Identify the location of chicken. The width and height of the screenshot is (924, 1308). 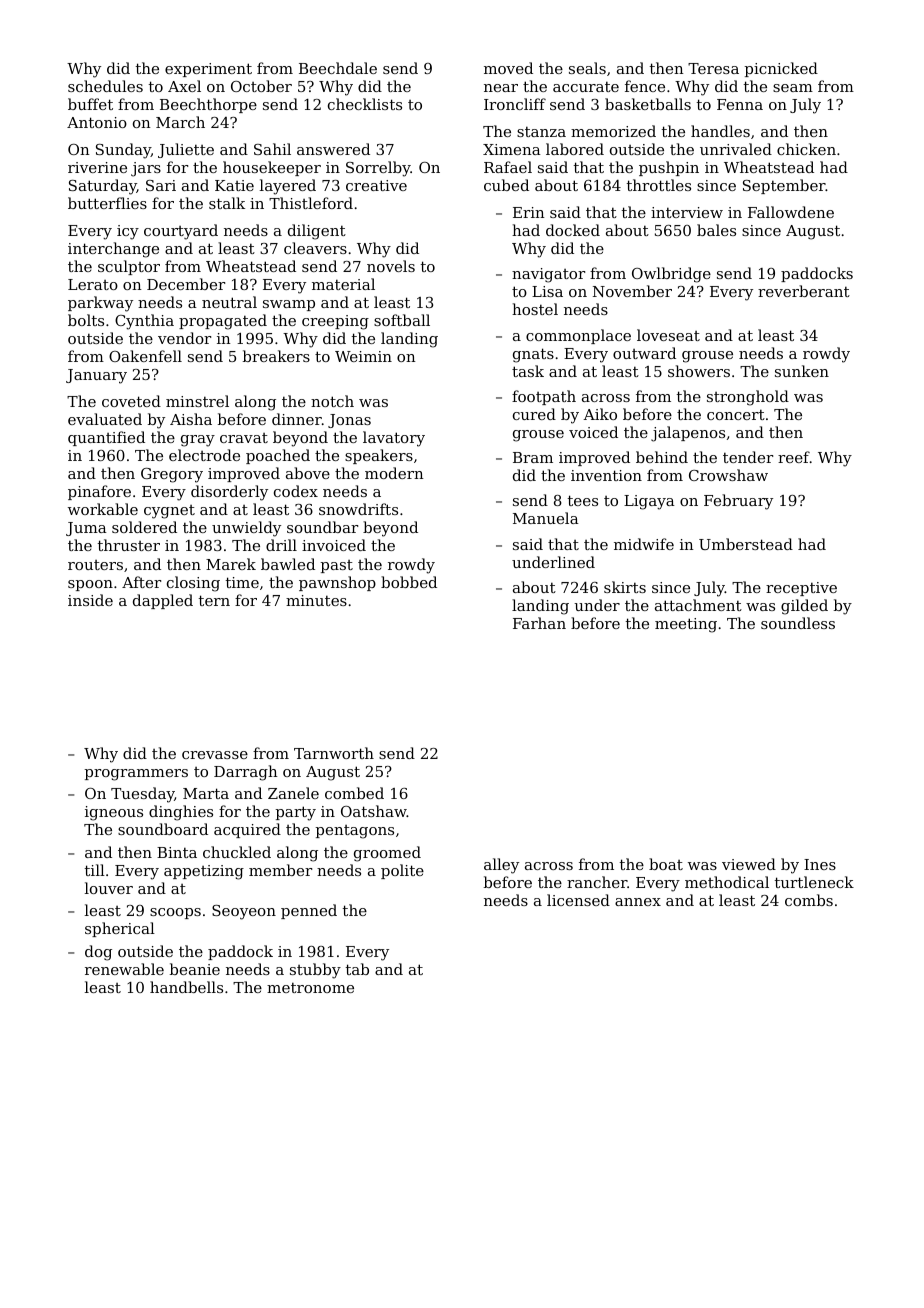
(806, 149).
